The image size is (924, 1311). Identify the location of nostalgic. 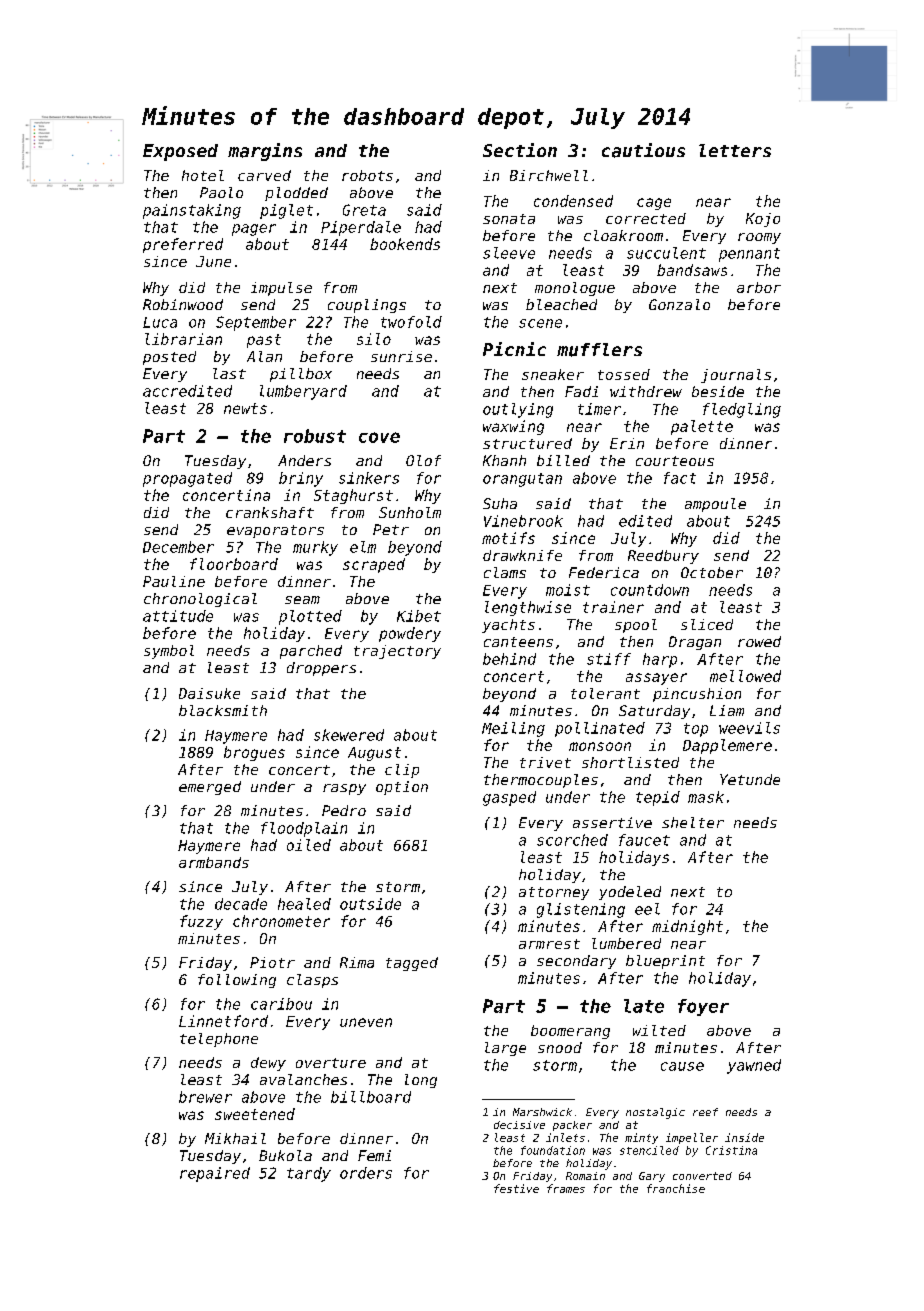
(655, 1113).
